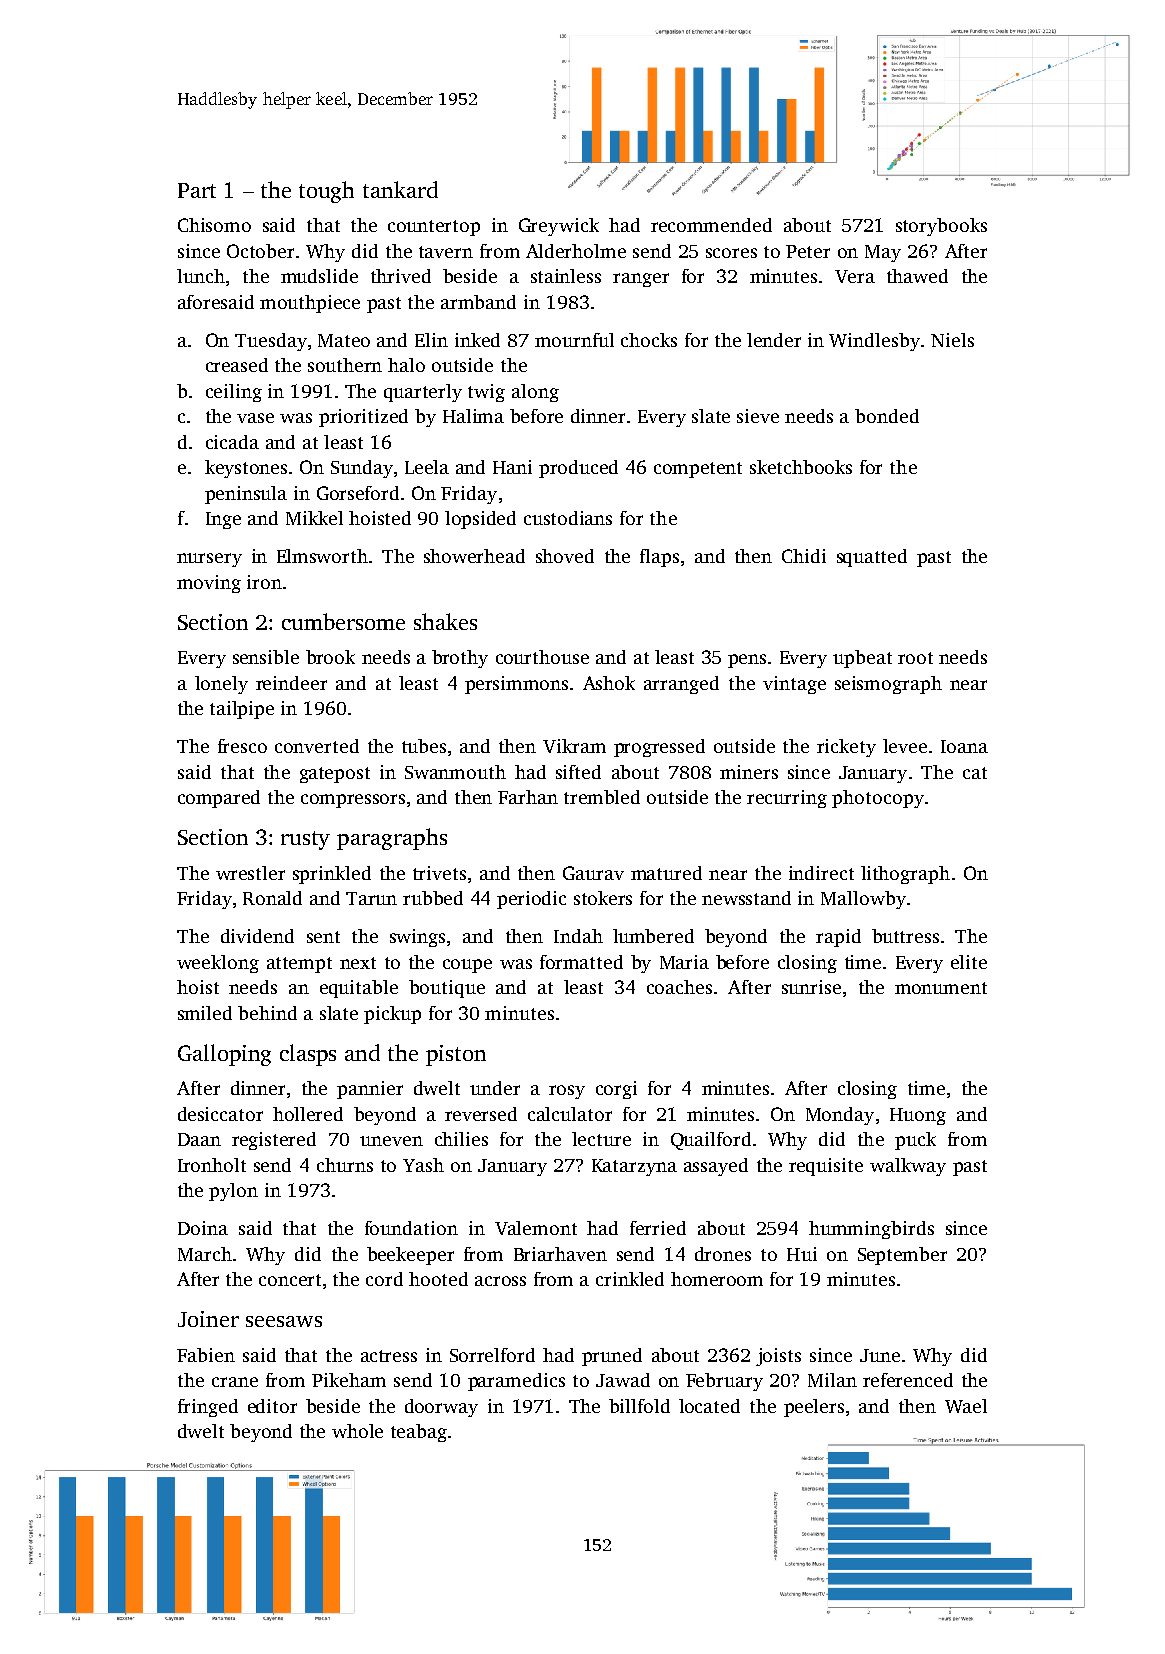  What do you see at coordinates (717, 1279) in the screenshot?
I see `homeroom` at bounding box center [717, 1279].
